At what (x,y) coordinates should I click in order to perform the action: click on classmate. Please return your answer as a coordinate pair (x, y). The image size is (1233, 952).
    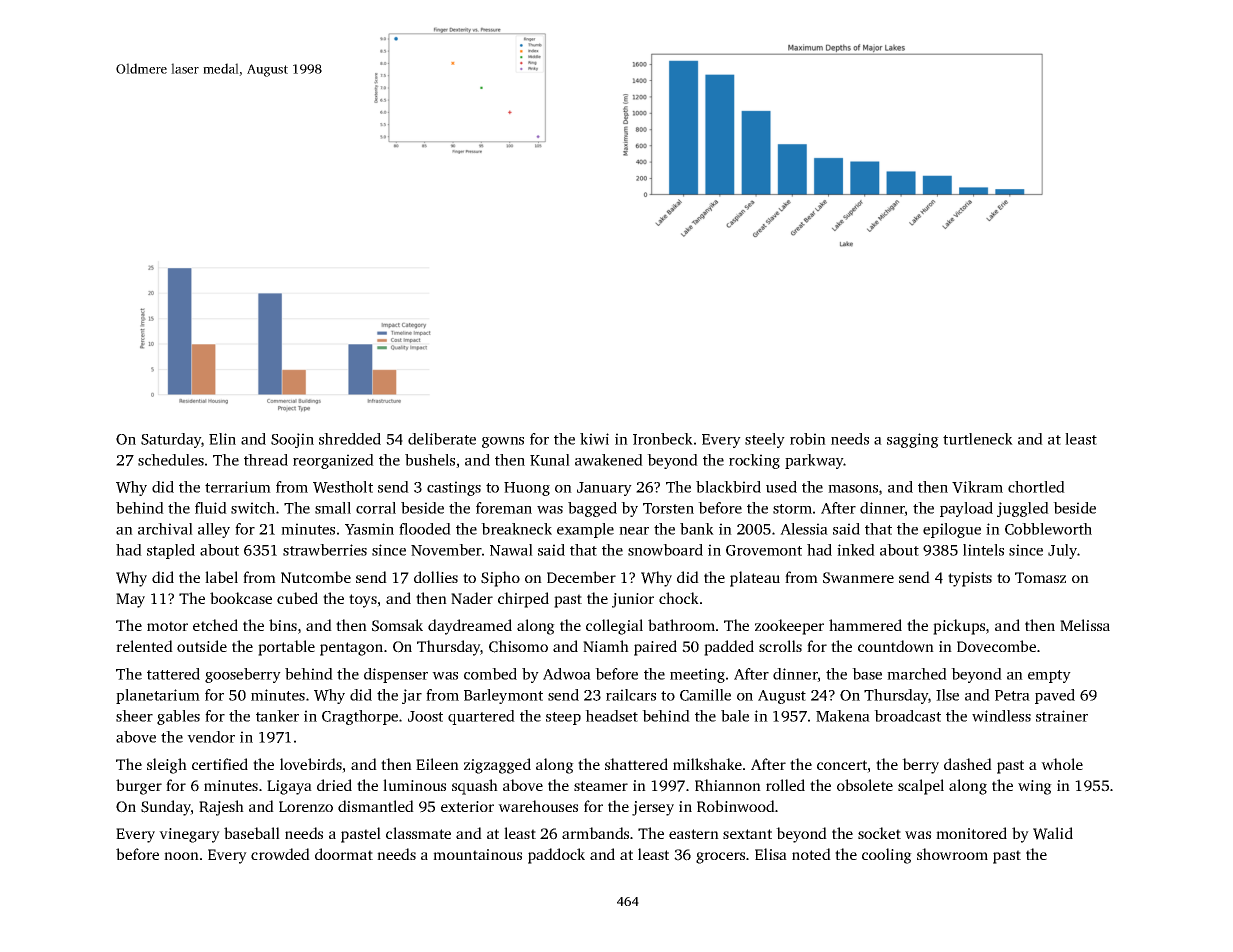
    Looking at the image, I should click on (418, 833).
